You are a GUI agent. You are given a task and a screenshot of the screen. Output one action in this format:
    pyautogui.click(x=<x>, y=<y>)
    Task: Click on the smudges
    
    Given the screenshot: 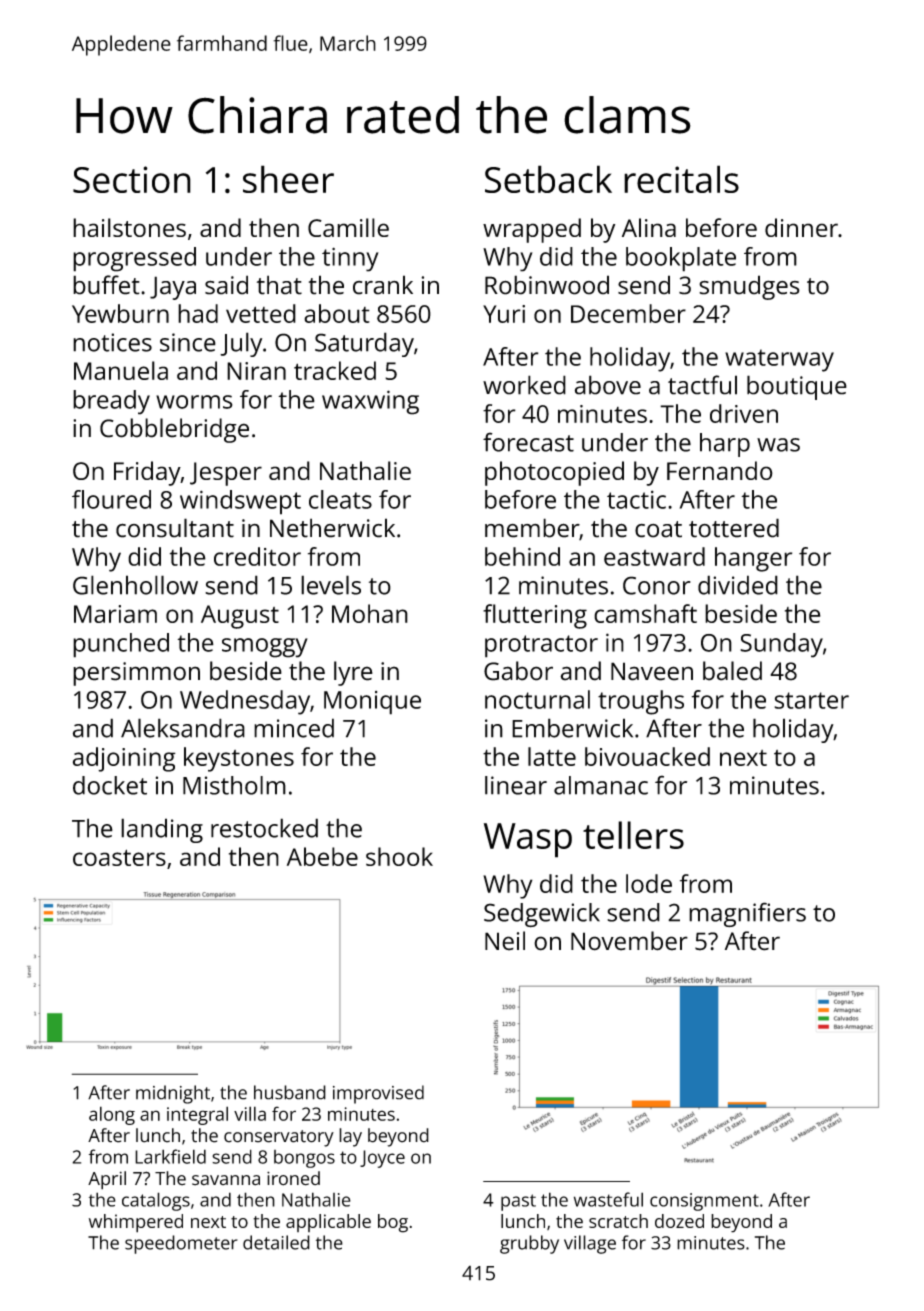 What is the action you would take?
    pyautogui.click(x=749, y=287)
